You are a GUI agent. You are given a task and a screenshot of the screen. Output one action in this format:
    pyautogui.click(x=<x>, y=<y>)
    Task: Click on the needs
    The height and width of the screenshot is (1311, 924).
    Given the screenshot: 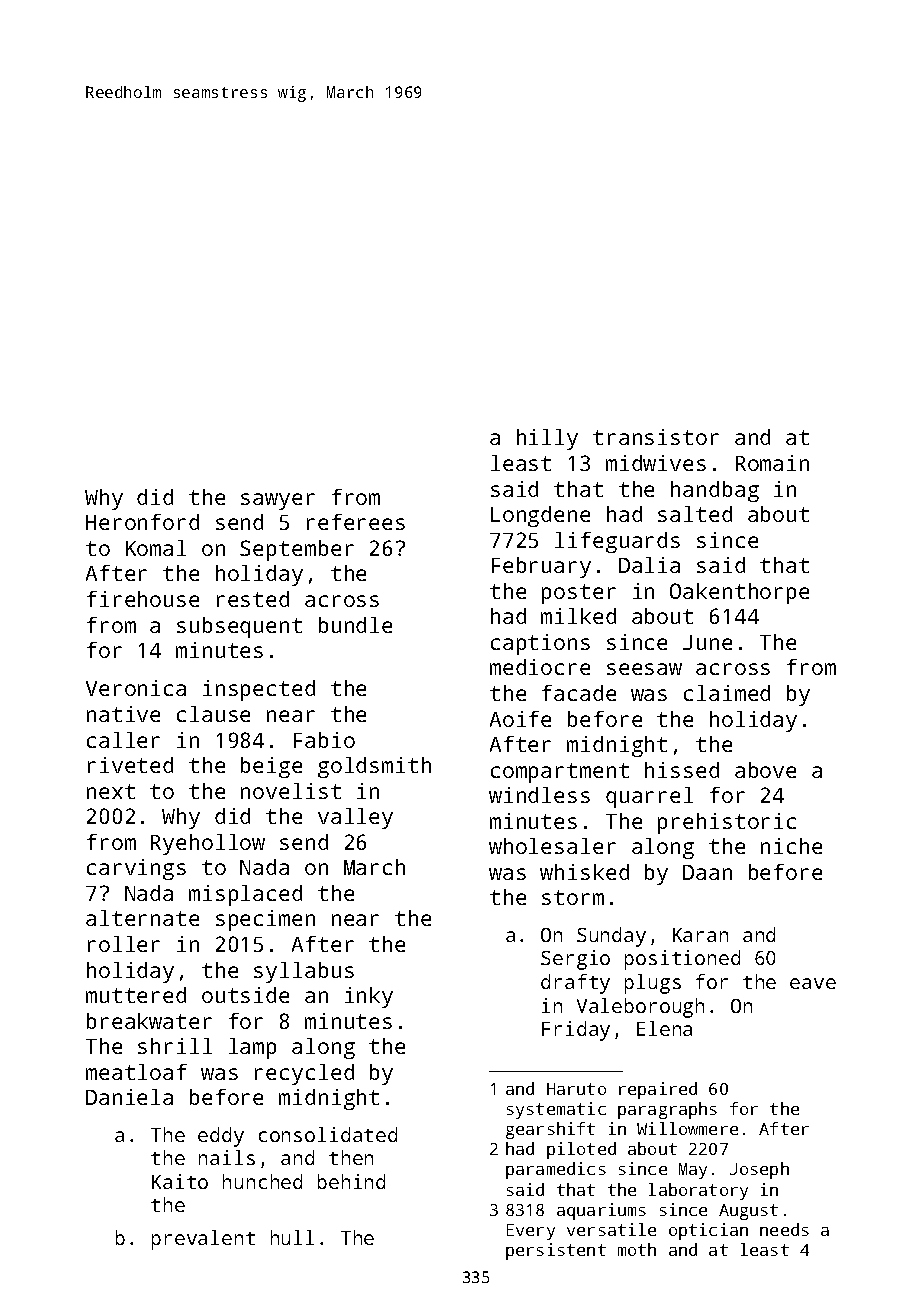 What is the action you would take?
    pyautogui.click(x=784, y=1229)
